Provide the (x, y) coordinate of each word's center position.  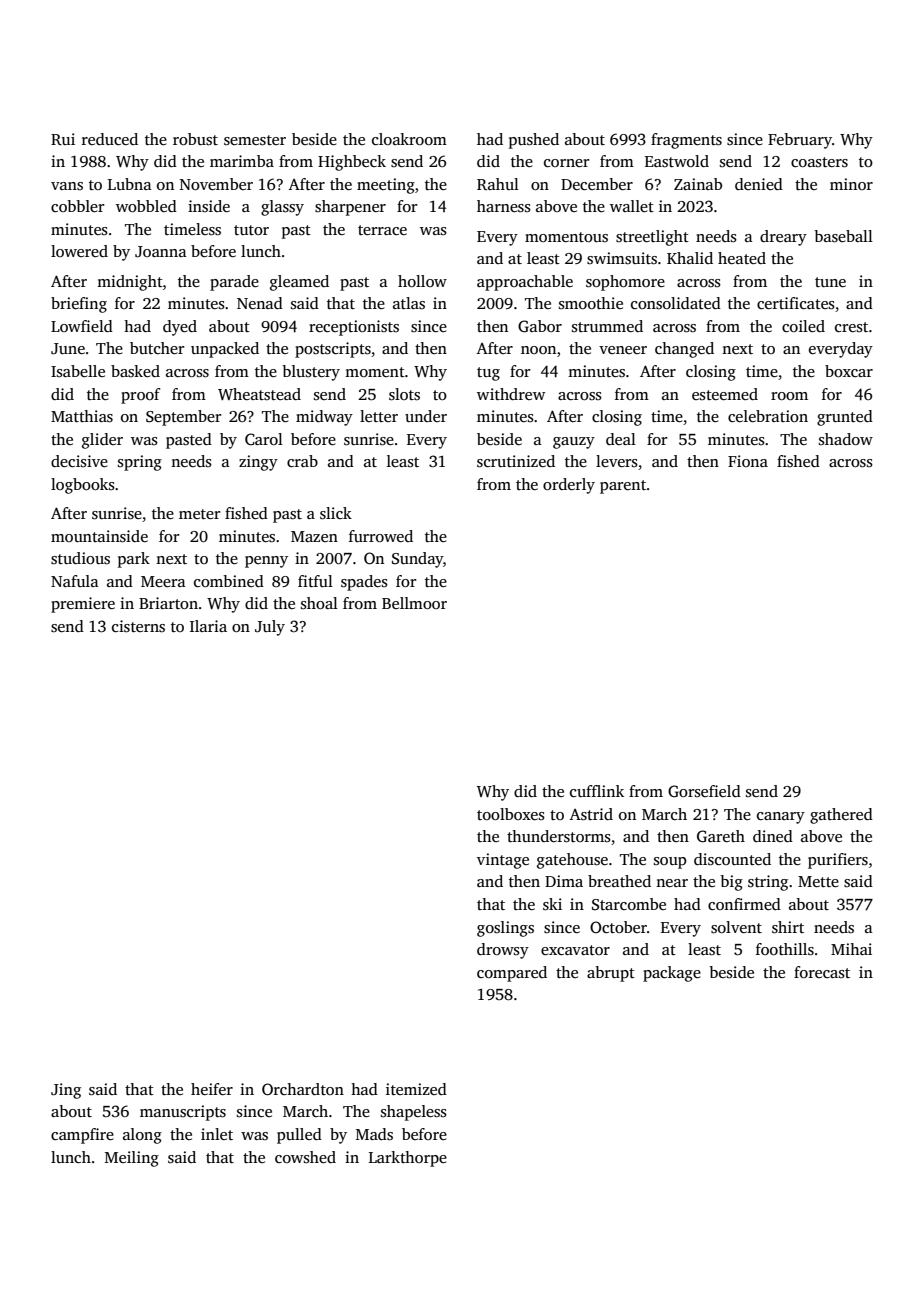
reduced (110, 139)
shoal (319, 603)
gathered (841, 816)
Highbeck (352, 163)
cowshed (305, 1157)
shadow (846, 439)
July (270, 628)
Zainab (698, 184)
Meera (163, 581)
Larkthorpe (408, 1159)
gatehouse (572, 861)
